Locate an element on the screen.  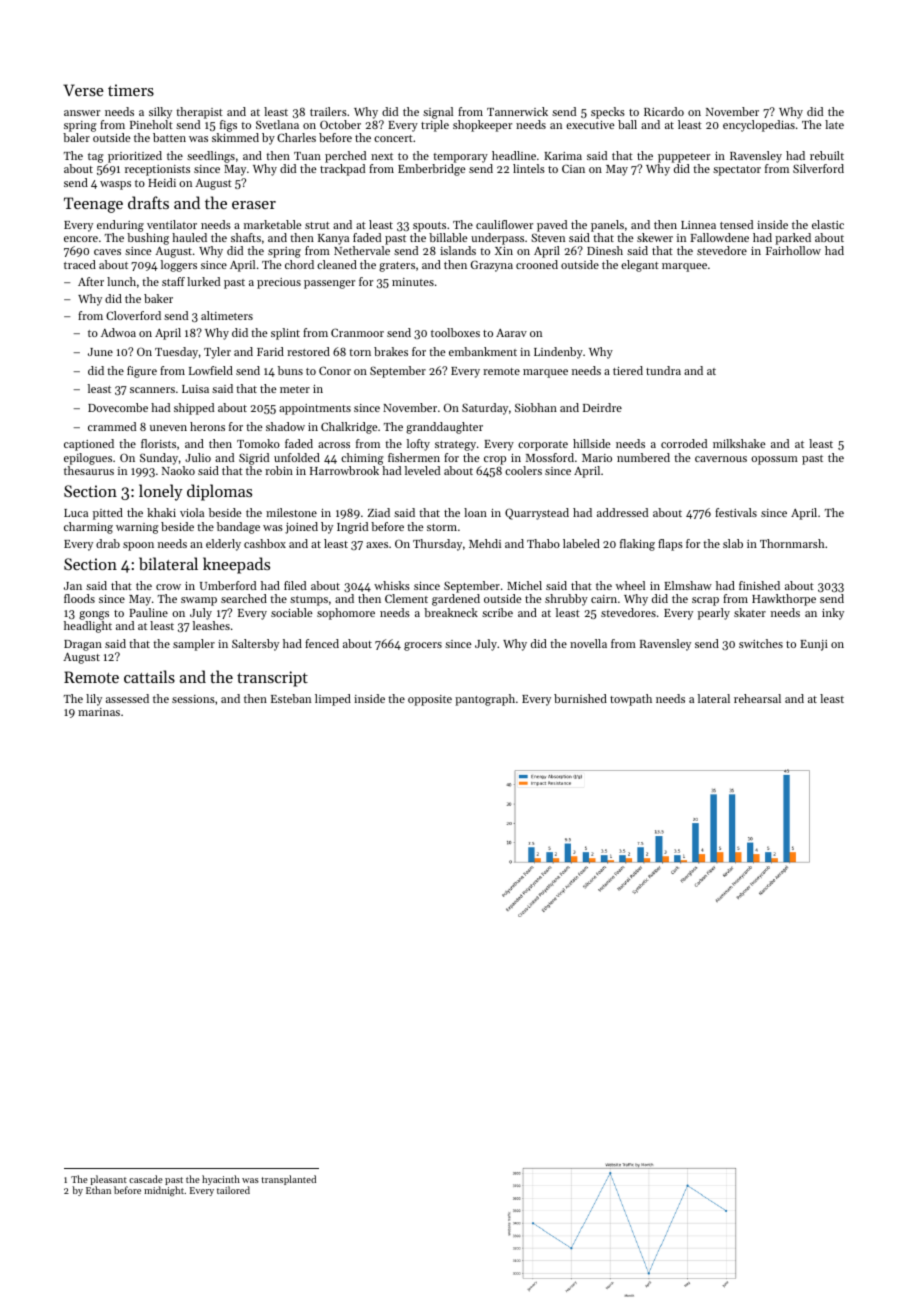
towpath is located at coordinates (631, 700).
